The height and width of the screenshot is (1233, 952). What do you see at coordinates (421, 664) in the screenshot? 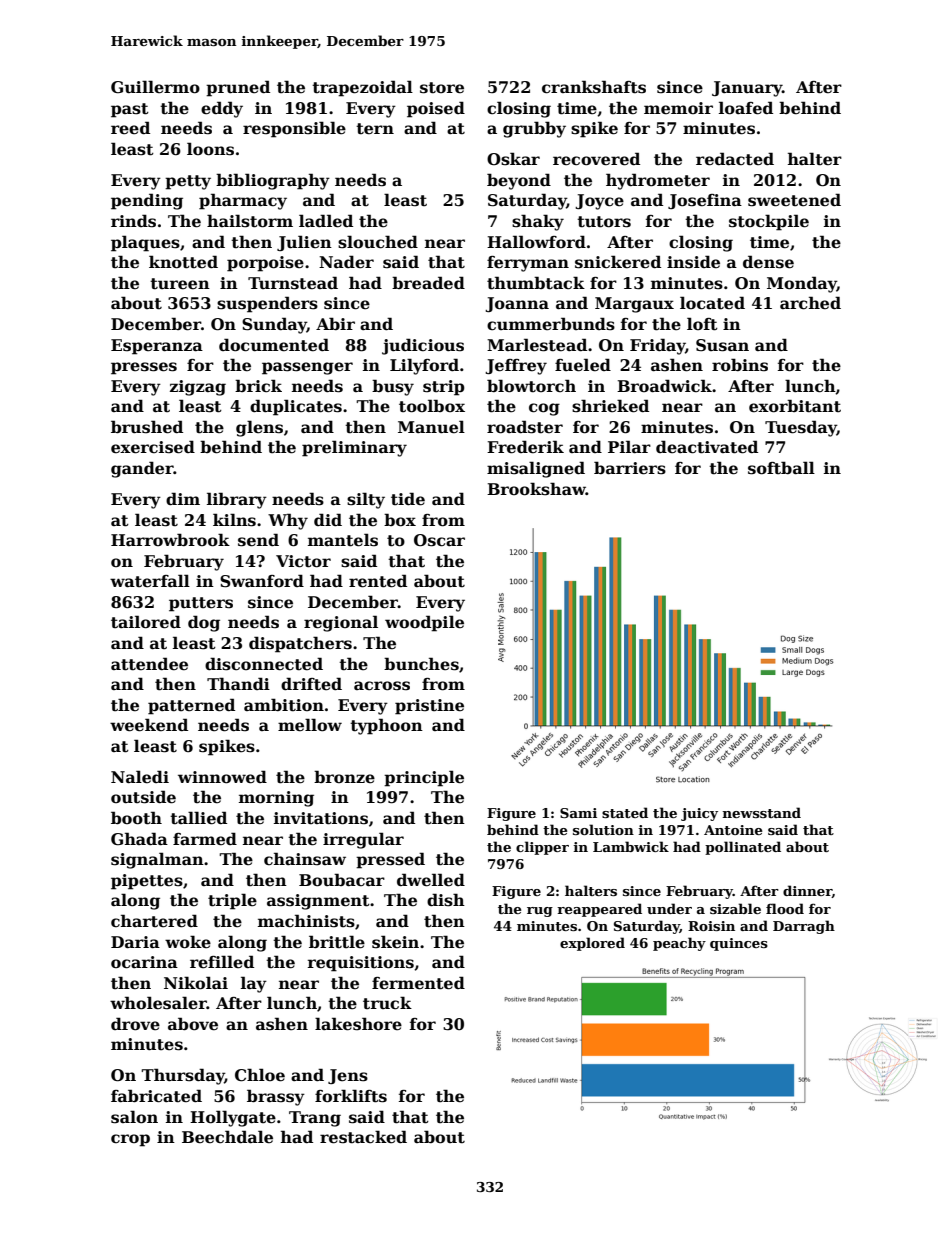
I see `bunches` at bounding box center [421, 664].
